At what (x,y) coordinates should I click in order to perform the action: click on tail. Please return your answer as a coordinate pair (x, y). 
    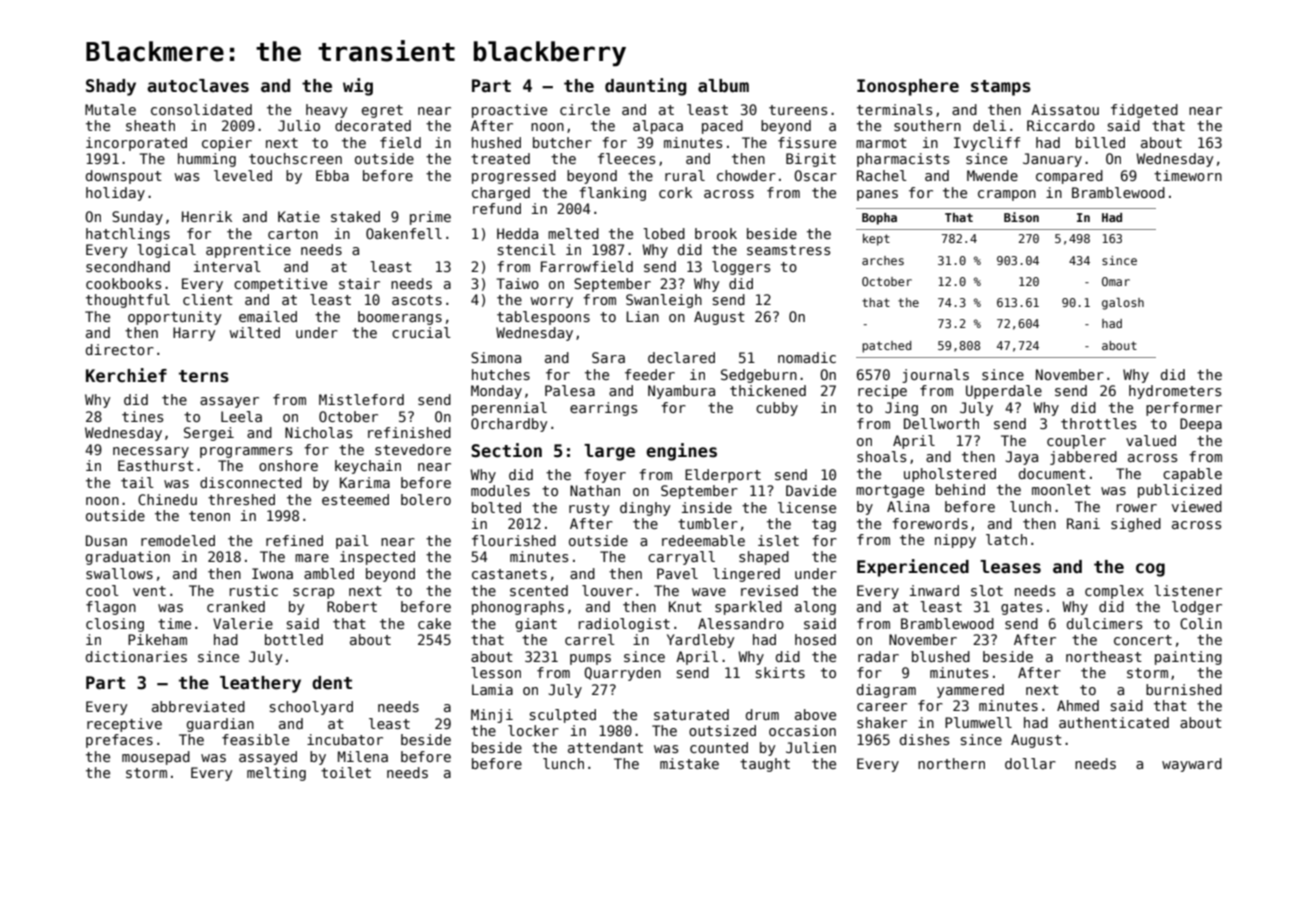
    Looking at the image, I should click on (137, 482).
